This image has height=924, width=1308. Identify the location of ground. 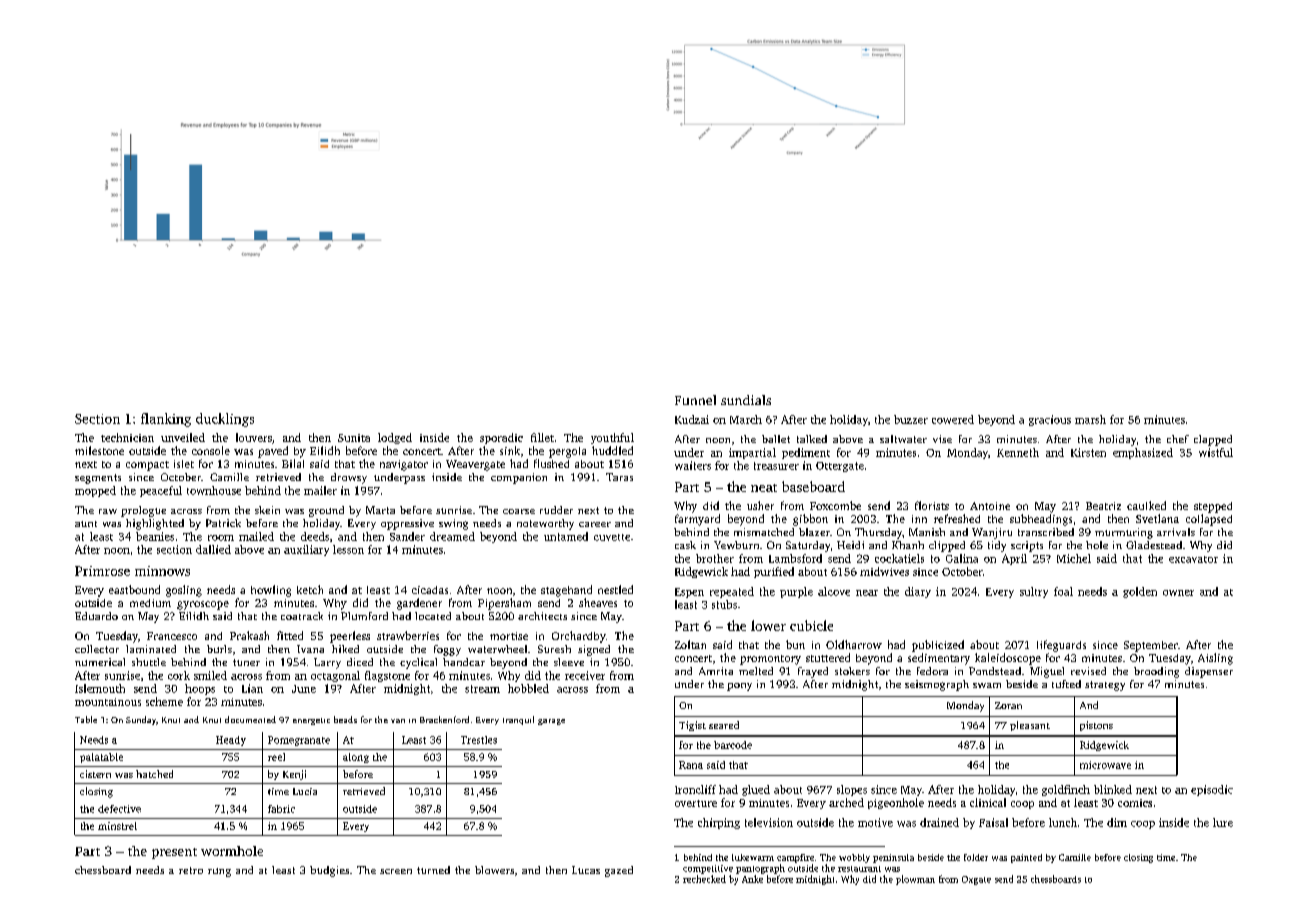
(326, 511).
